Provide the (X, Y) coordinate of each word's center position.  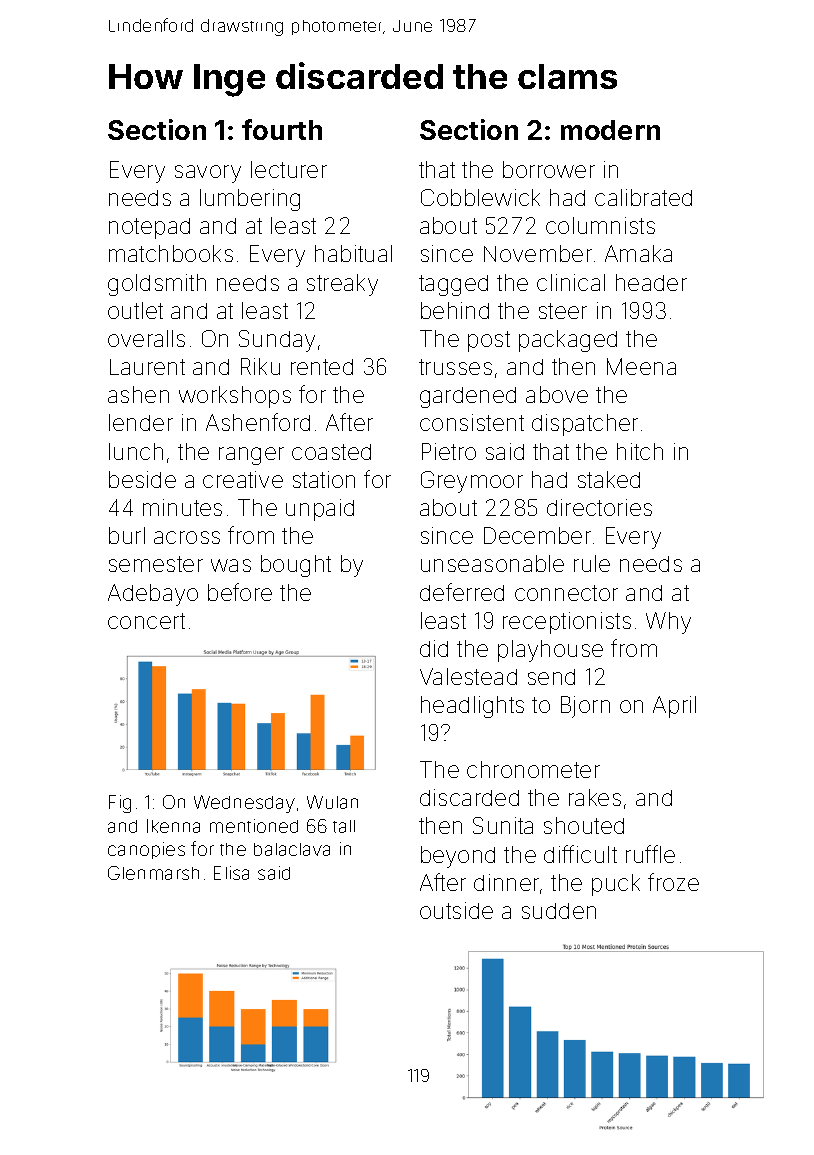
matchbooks (171, 253)
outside (456, 910)
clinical (571, 282)
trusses (455, 367)
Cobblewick (480, 197)
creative (243, 479)
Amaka (638, 253)
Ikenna (173, 826)
